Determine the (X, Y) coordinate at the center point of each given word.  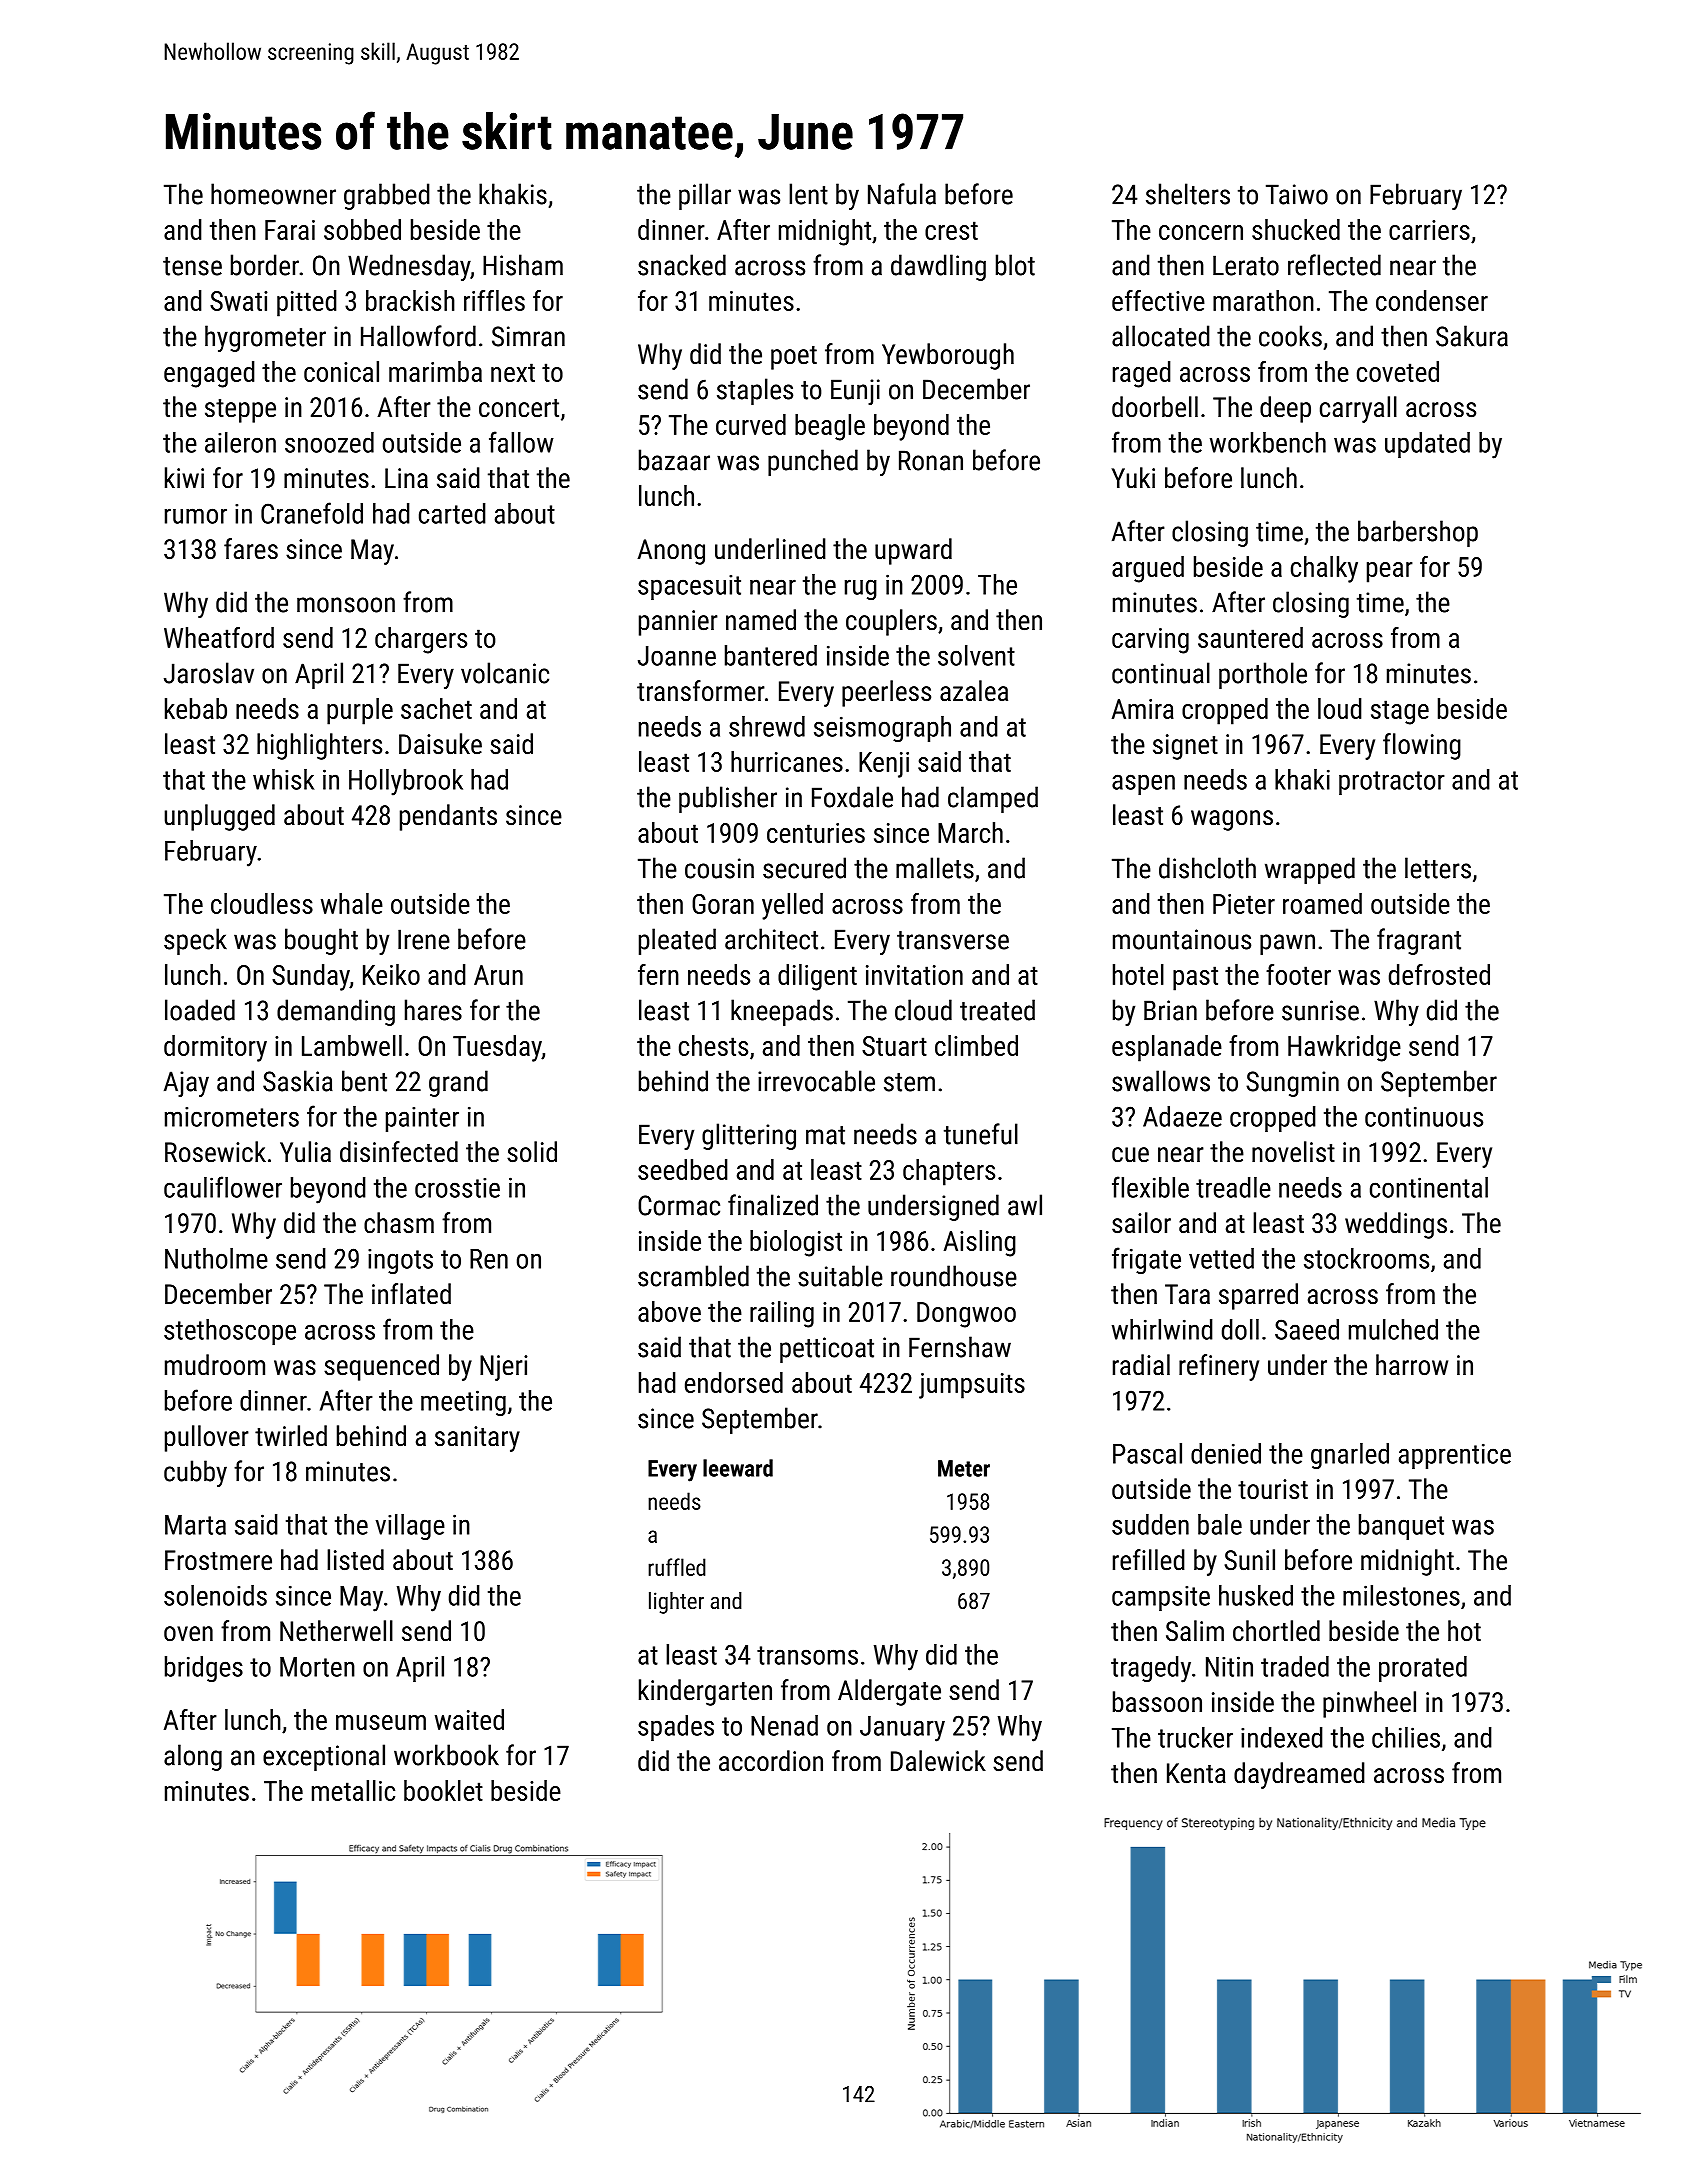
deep (1285, 409)
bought (321, 941)
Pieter (1244, 904)
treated (997, 1010)
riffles (494, 300)
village (410, 1527)
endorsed (734, 1382)
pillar (705, 196)
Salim (1195, 1631)
